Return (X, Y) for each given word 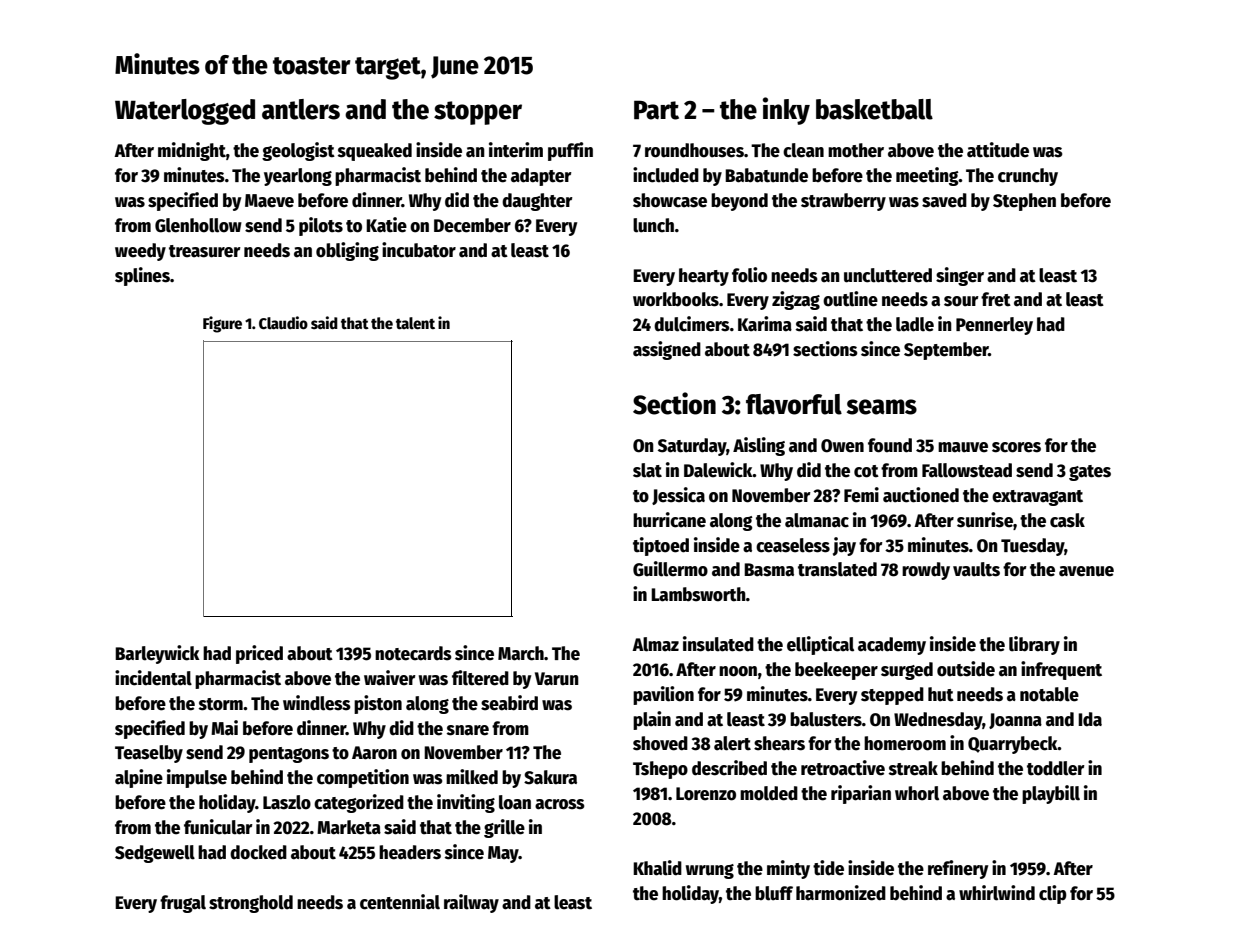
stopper (478, 113)
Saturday (692, 447)
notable (1049, 694)
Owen (842, 446)
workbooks (676, 299)
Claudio (283, 323)
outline (850, 299)
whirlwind (997, 893)
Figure (222, 324)
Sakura (550, 777)
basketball (874, 109)
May (503, 854)
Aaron (374, 753)
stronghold (251, 904)
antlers (301, 109)
